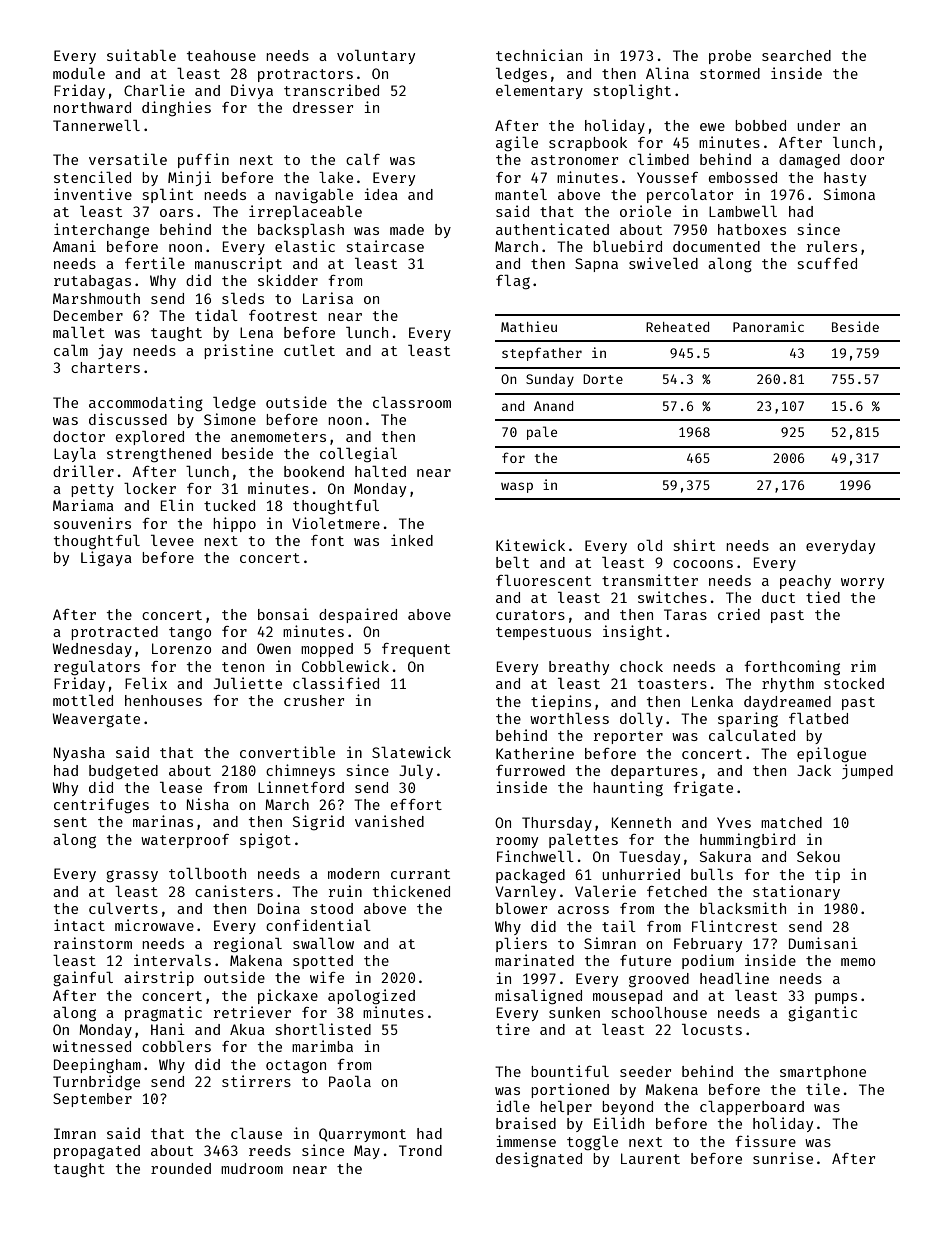  Describe the element at coordinates (168, 195) in the image. I see `splint` at that location.
